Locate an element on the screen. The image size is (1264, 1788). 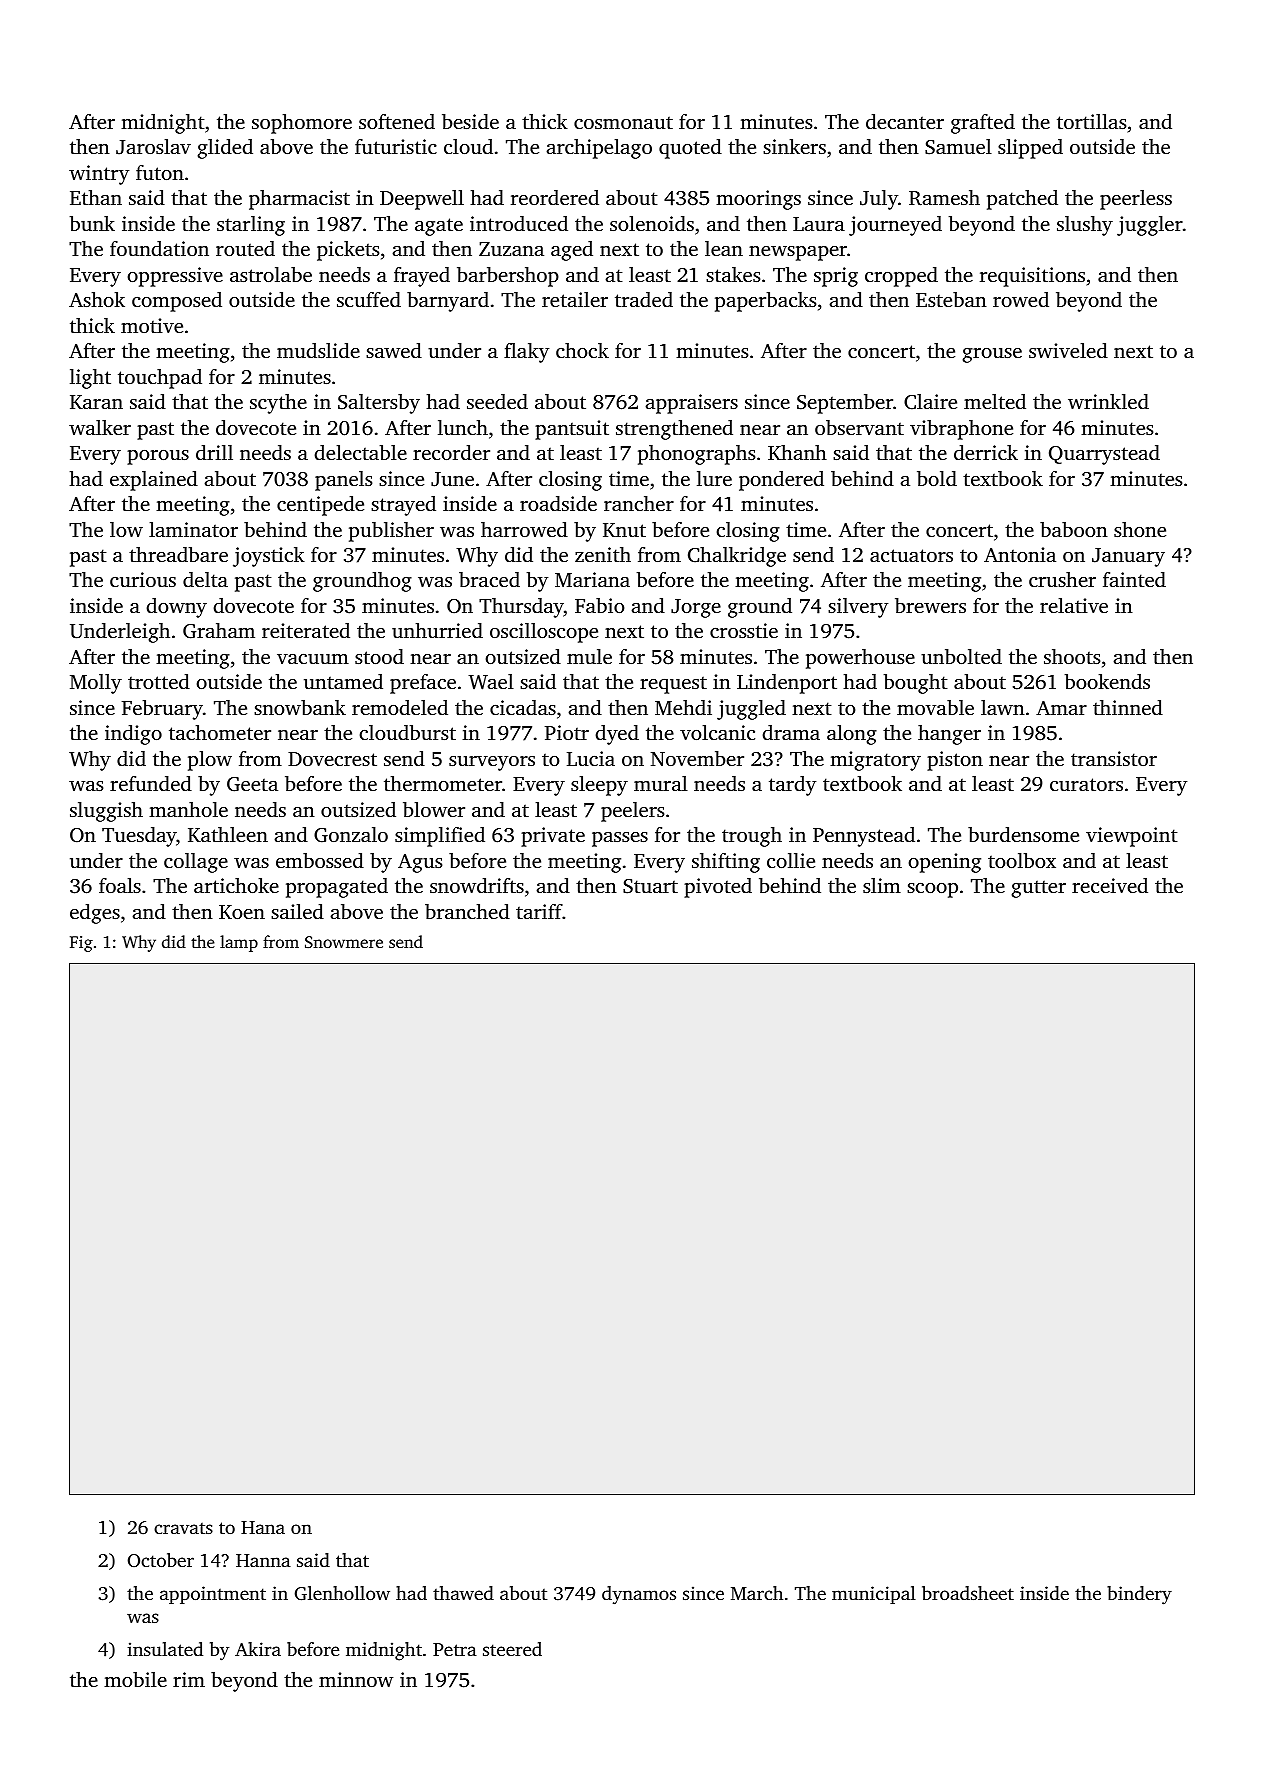
insulated is located at coordinates (165, 1649).
